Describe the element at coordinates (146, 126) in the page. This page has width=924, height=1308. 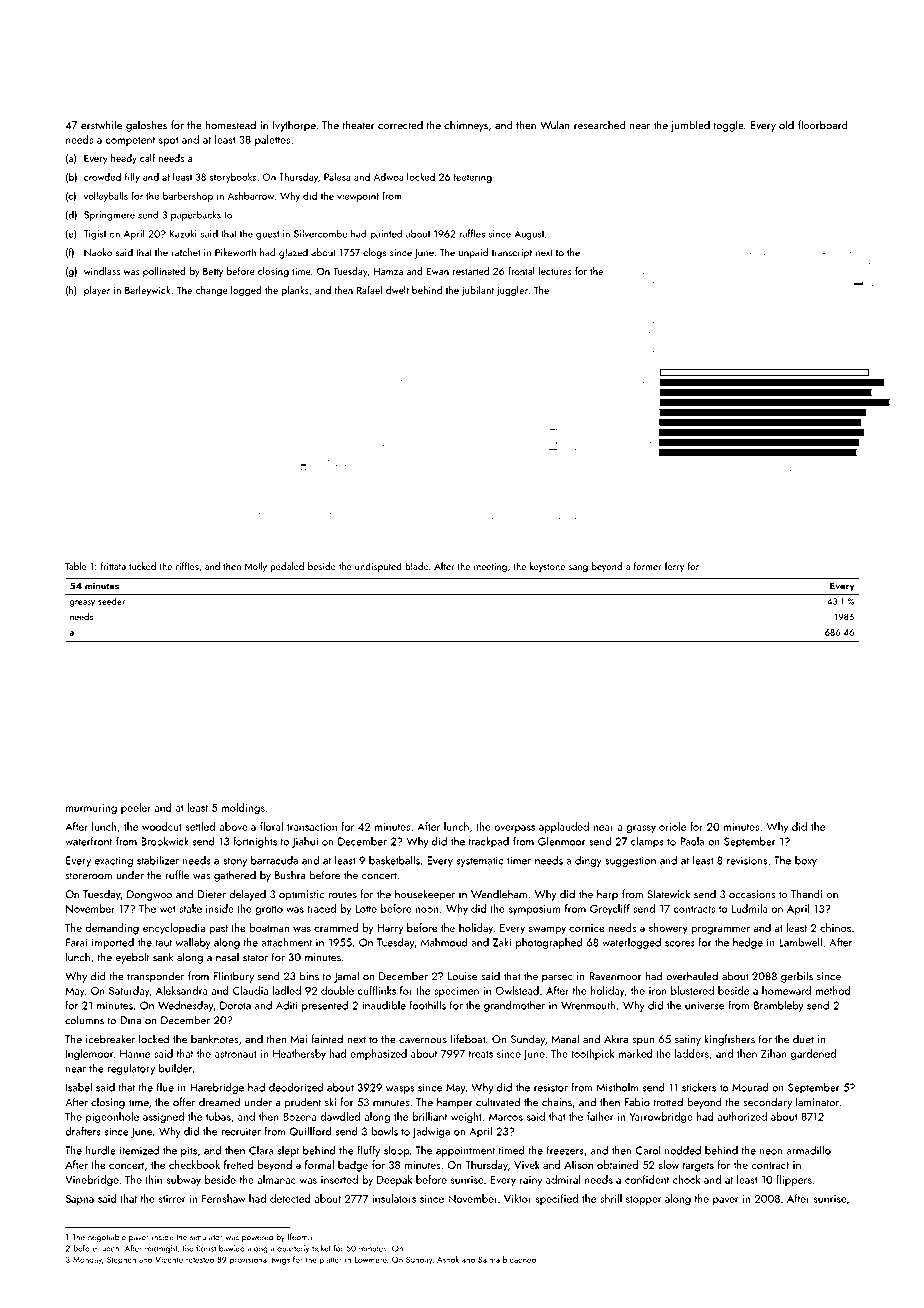
I see `galoshes` at that location.
